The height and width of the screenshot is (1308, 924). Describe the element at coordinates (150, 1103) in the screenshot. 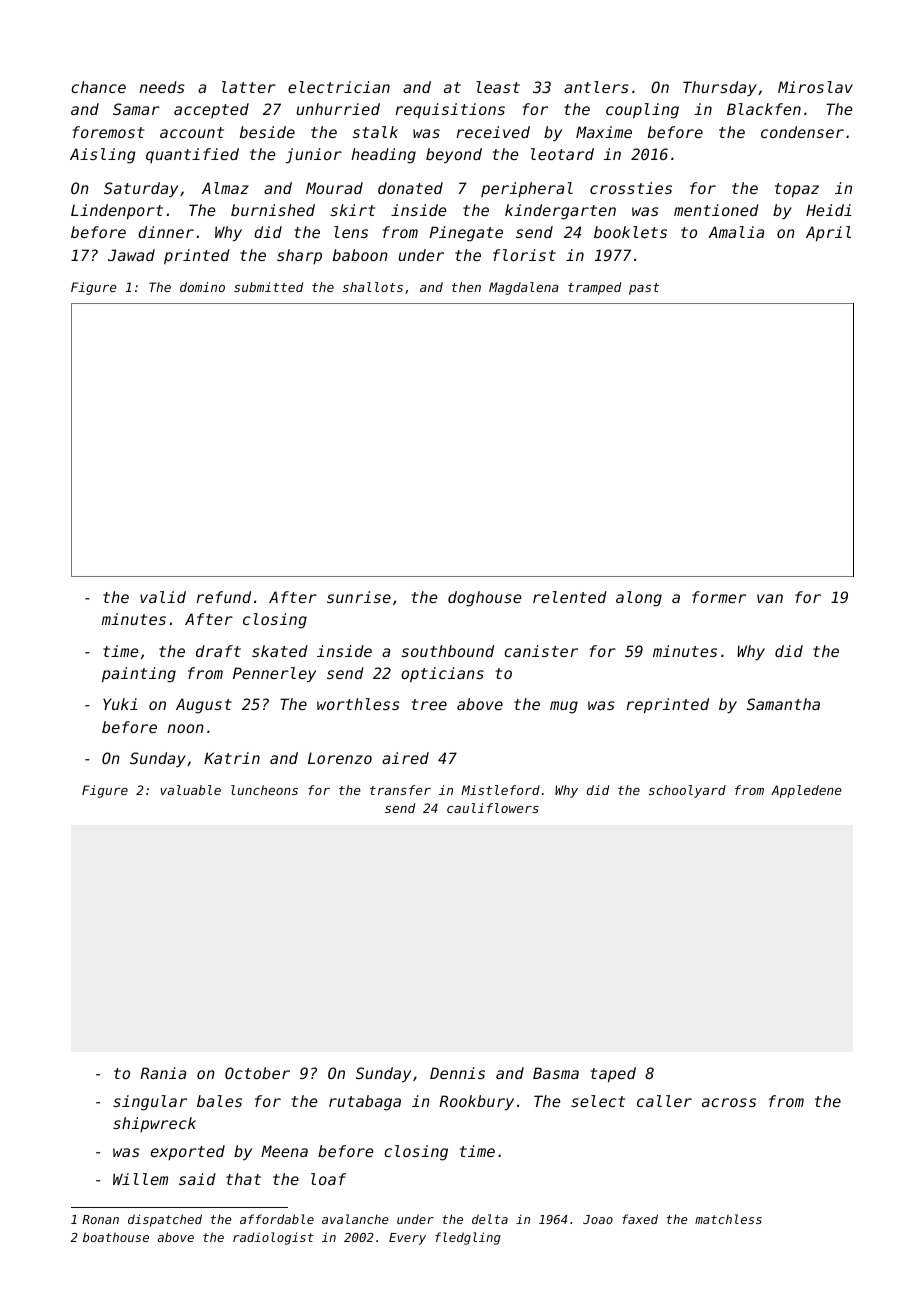

I see `singular` at that location.
